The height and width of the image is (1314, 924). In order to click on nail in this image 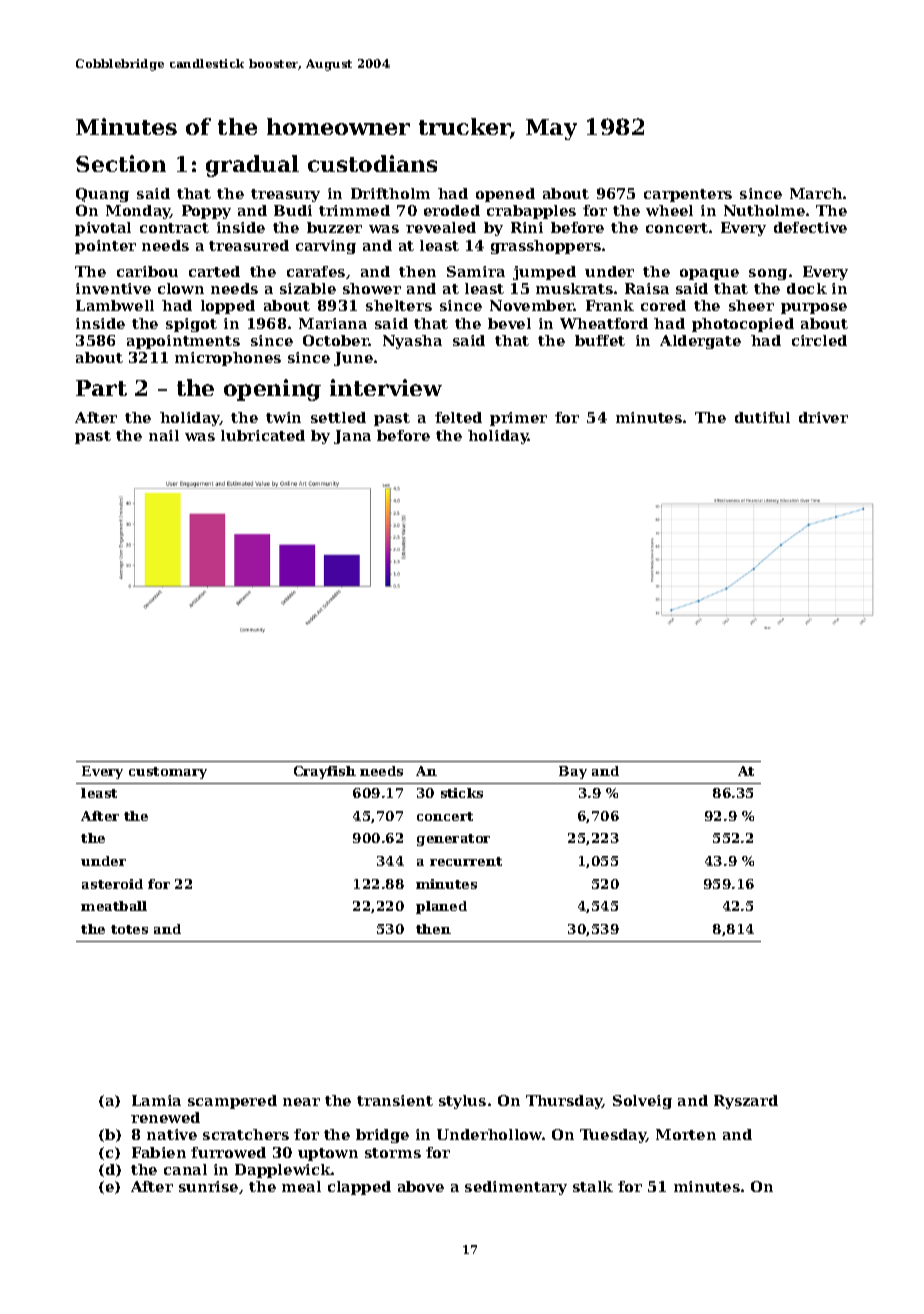, I will do `click(164, 435)`.
